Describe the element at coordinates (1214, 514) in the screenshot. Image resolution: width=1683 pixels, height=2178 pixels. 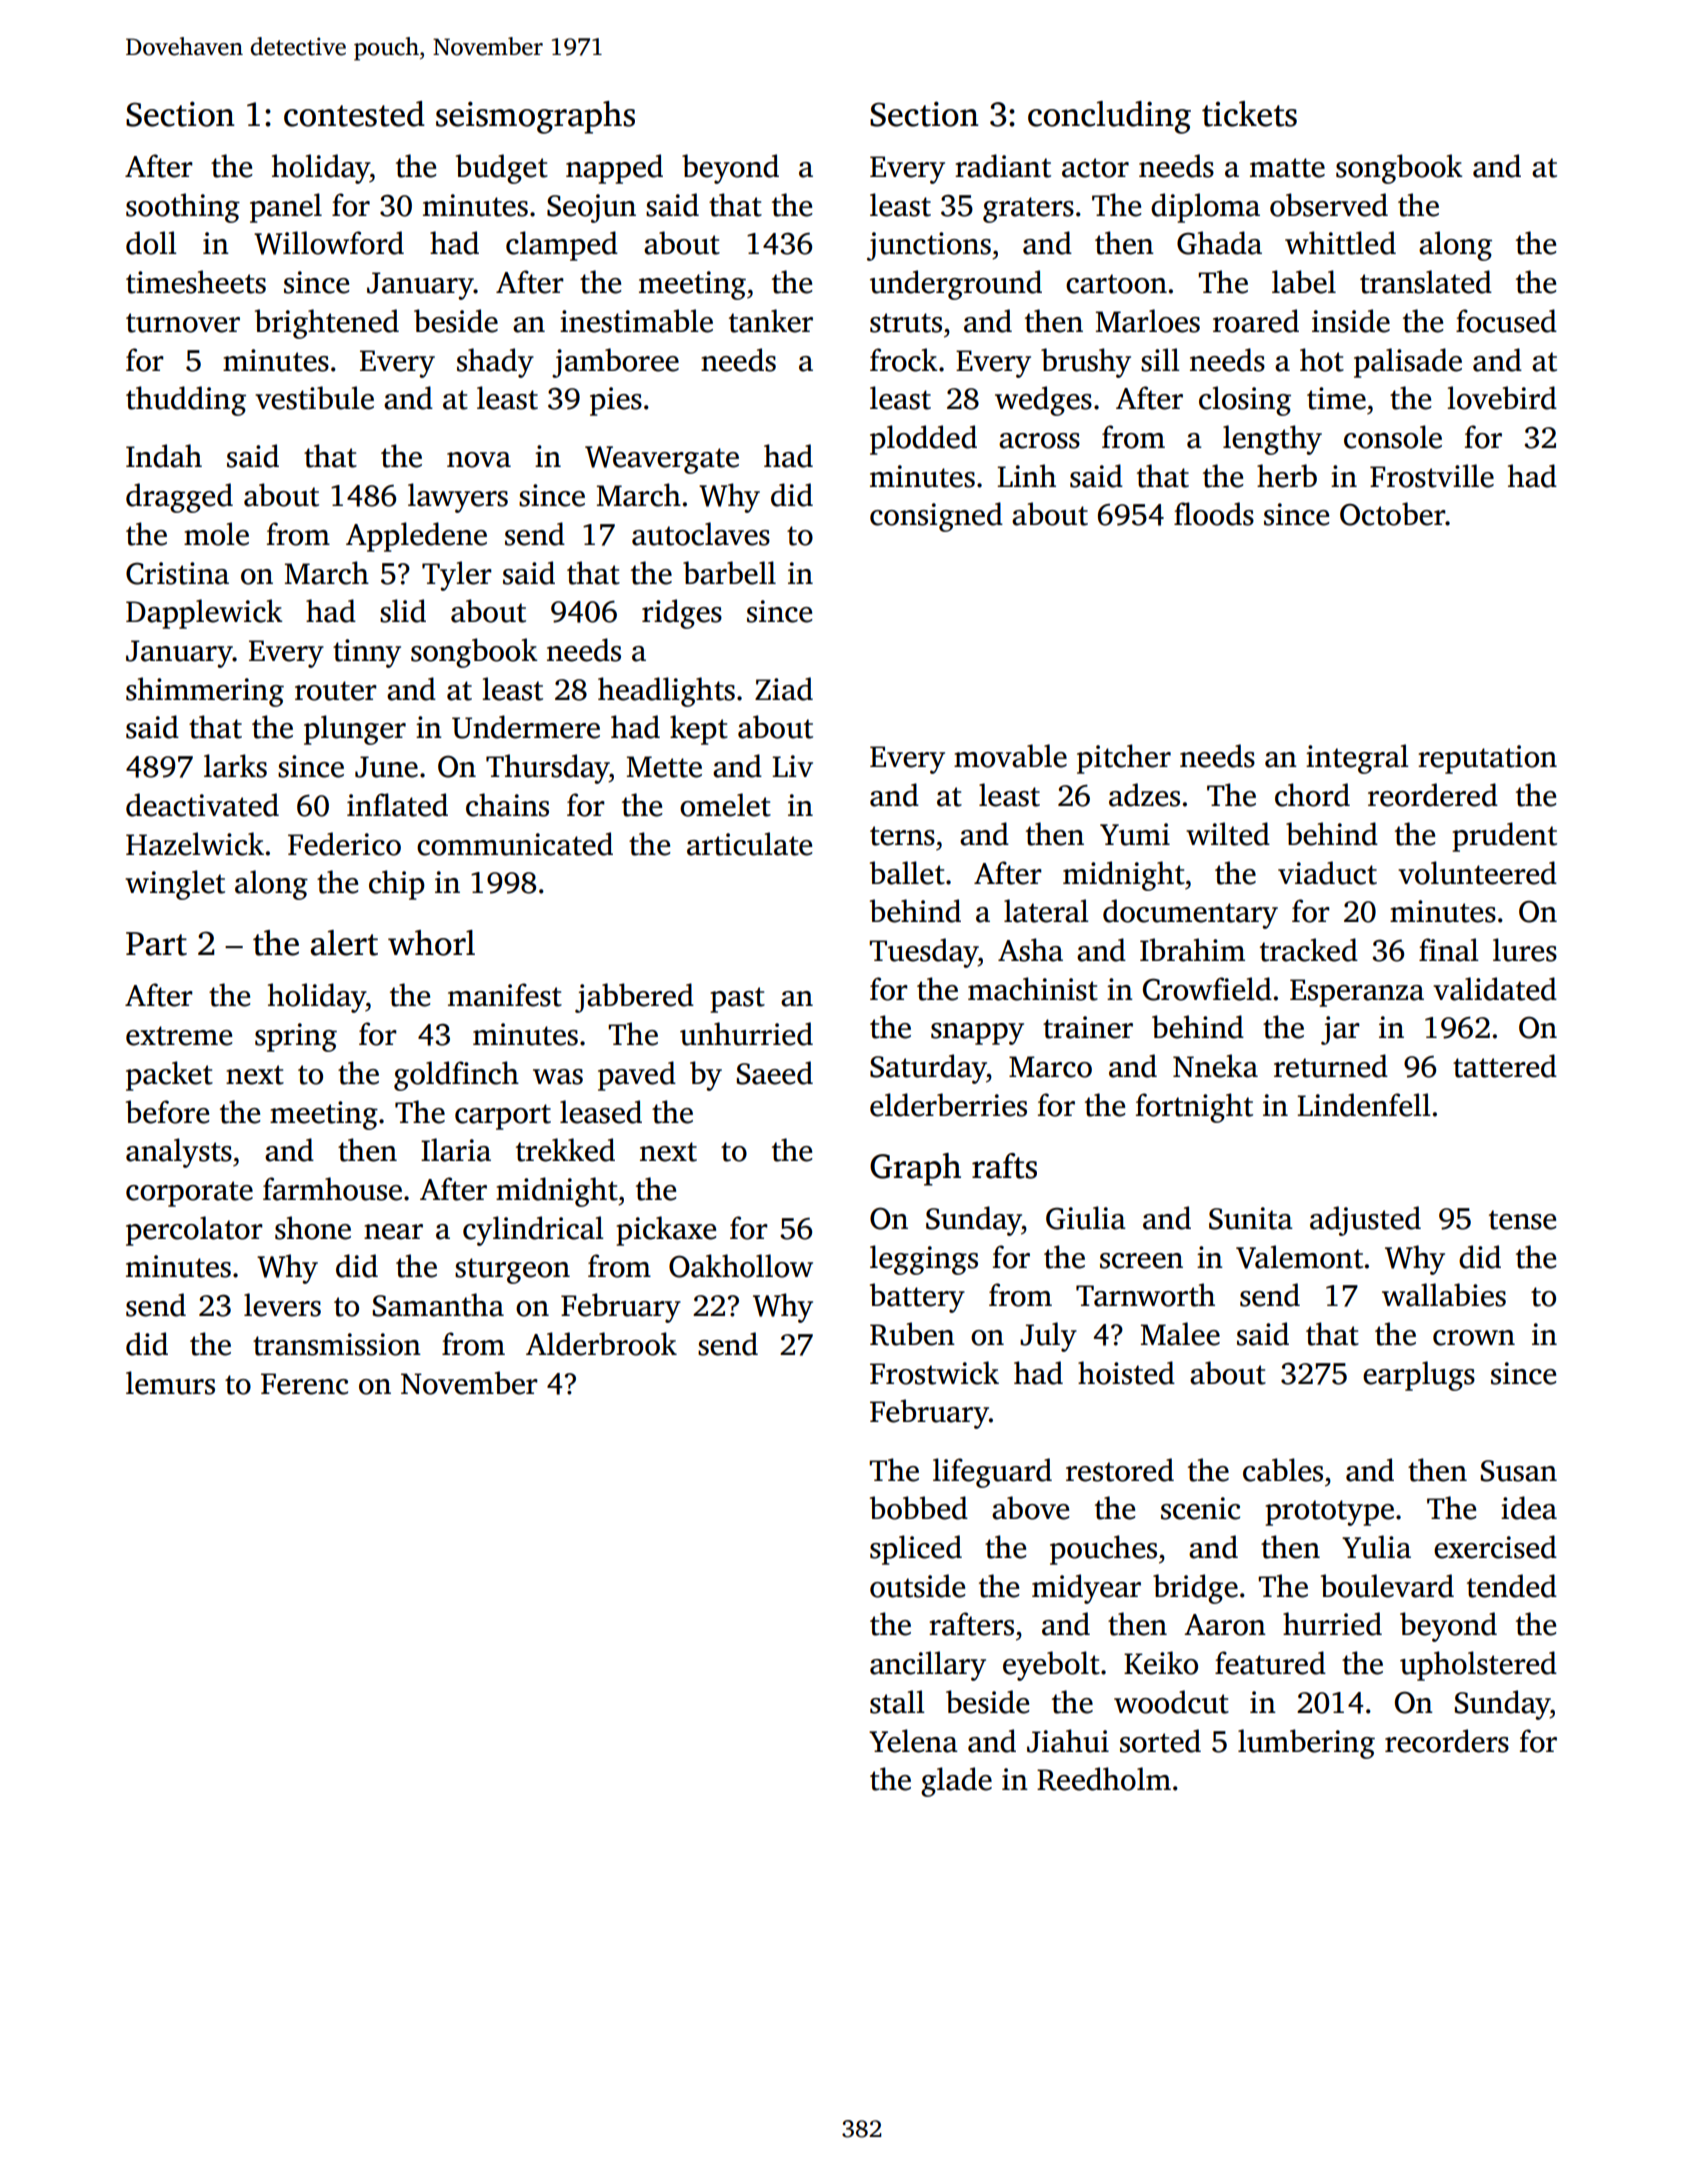
I see `floods` at that location.
